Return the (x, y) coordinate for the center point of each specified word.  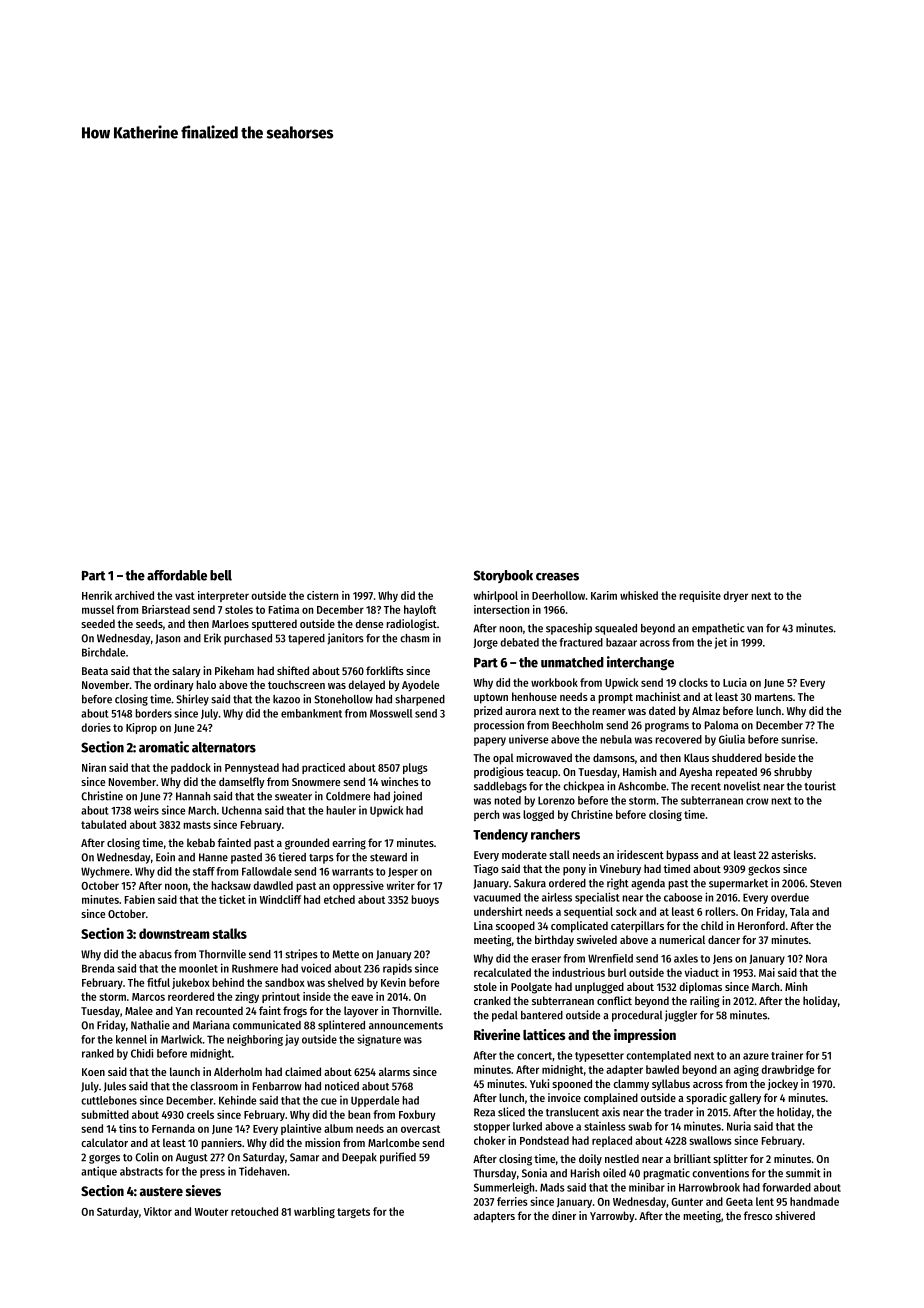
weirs (146, 810)
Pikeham (234, 670)
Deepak (359, 1158)
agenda (648, 884)
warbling (314, 1212)
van (755, 629)
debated (519, 642)
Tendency (500, 836)
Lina (483, 925)
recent (706, 787)
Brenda (98, 968)
